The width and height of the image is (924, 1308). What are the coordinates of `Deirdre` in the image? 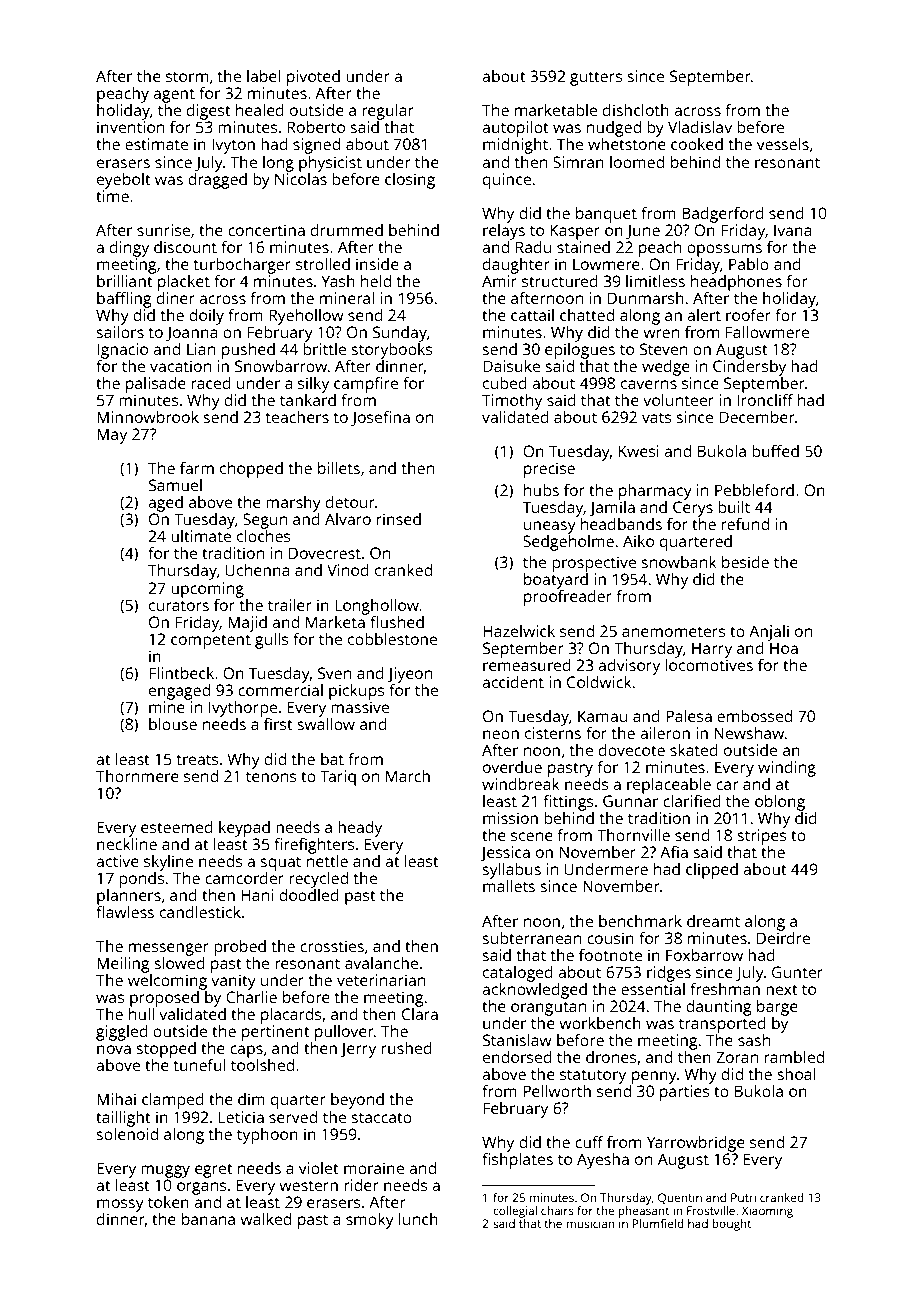 It's located at (783, 938).
